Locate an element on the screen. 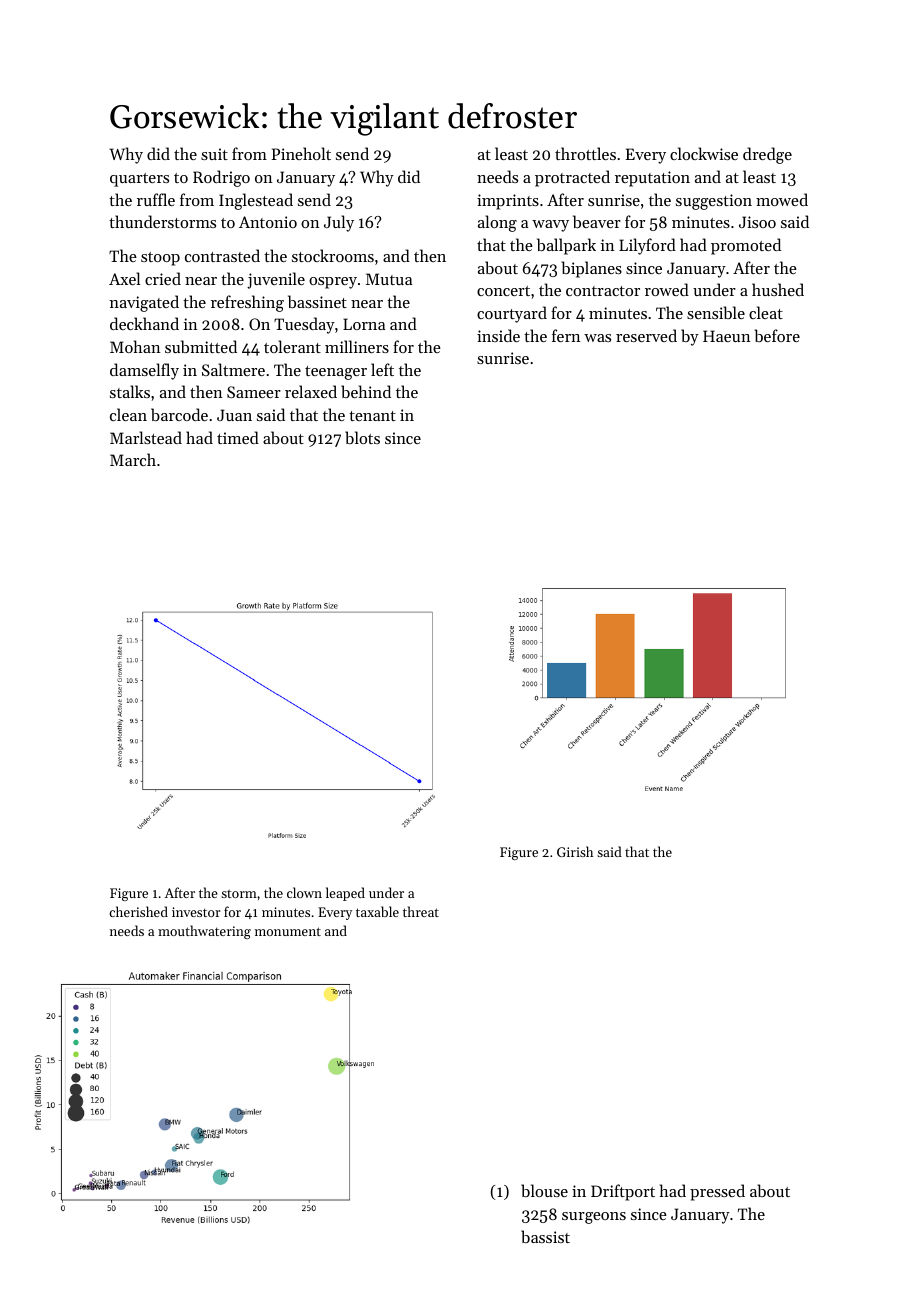  Mohan is located at coordinates (135, 346).
